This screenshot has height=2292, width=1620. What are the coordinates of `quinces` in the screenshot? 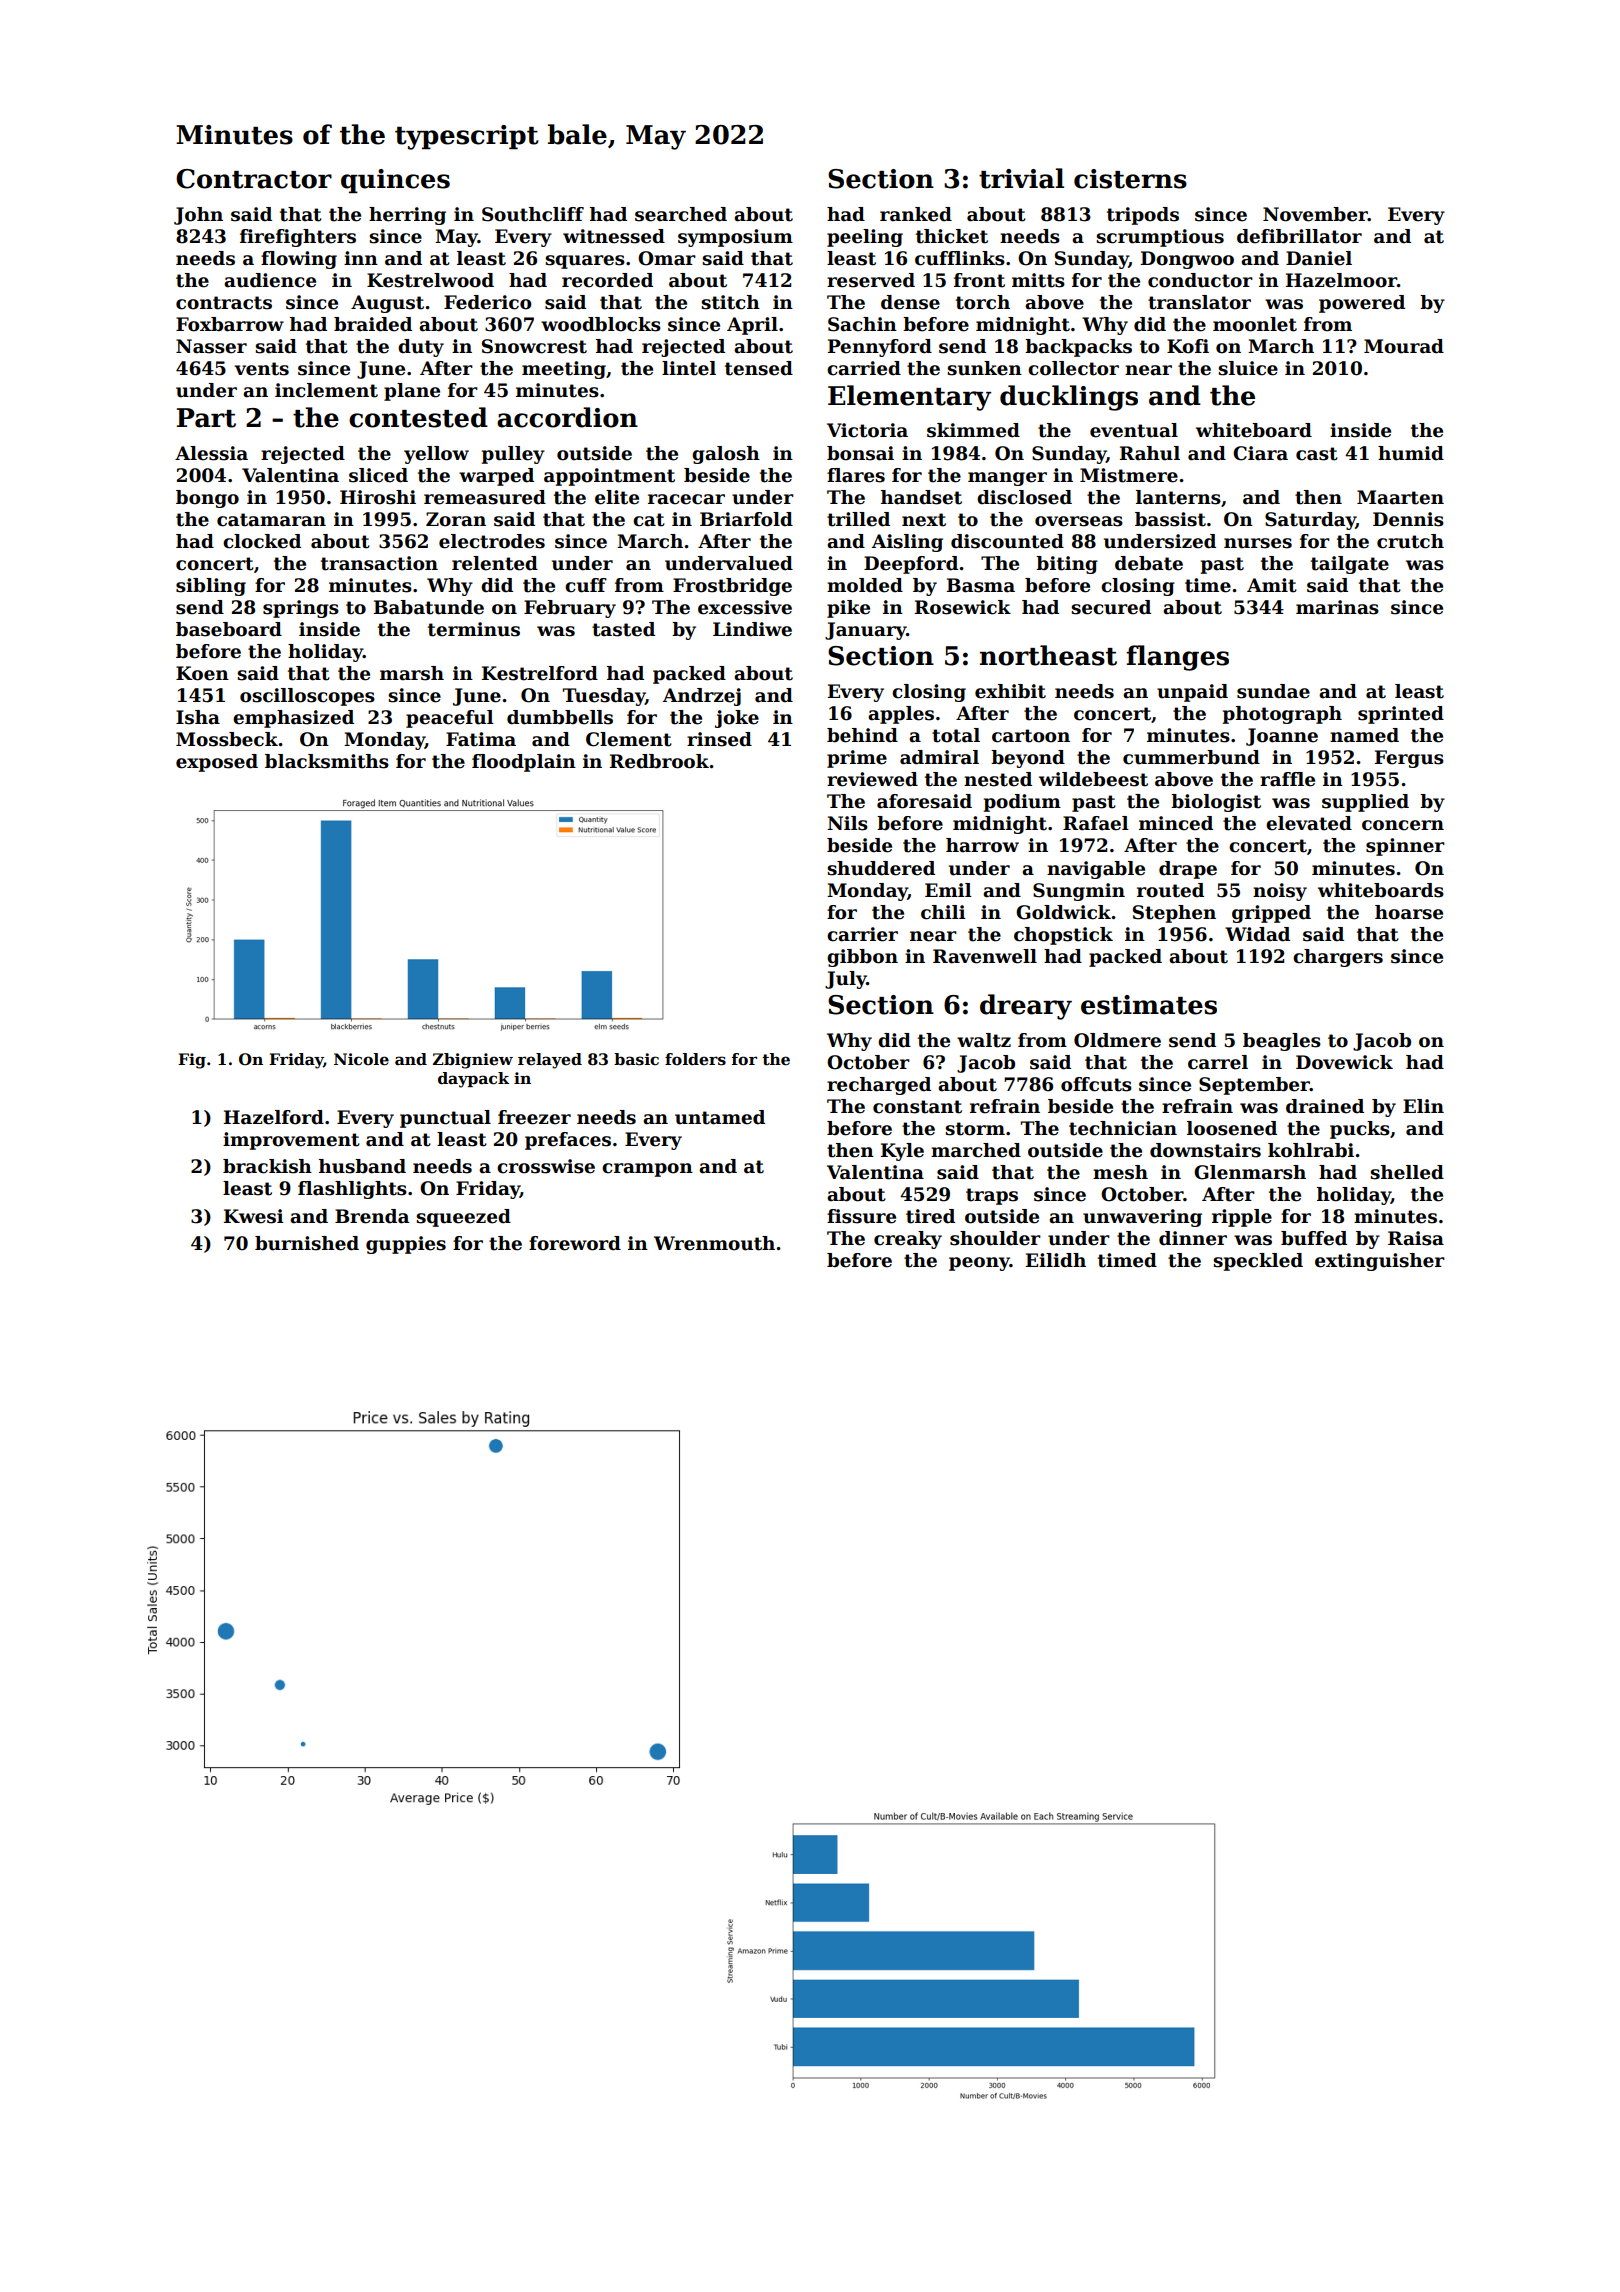 It's located at (395, 181).
